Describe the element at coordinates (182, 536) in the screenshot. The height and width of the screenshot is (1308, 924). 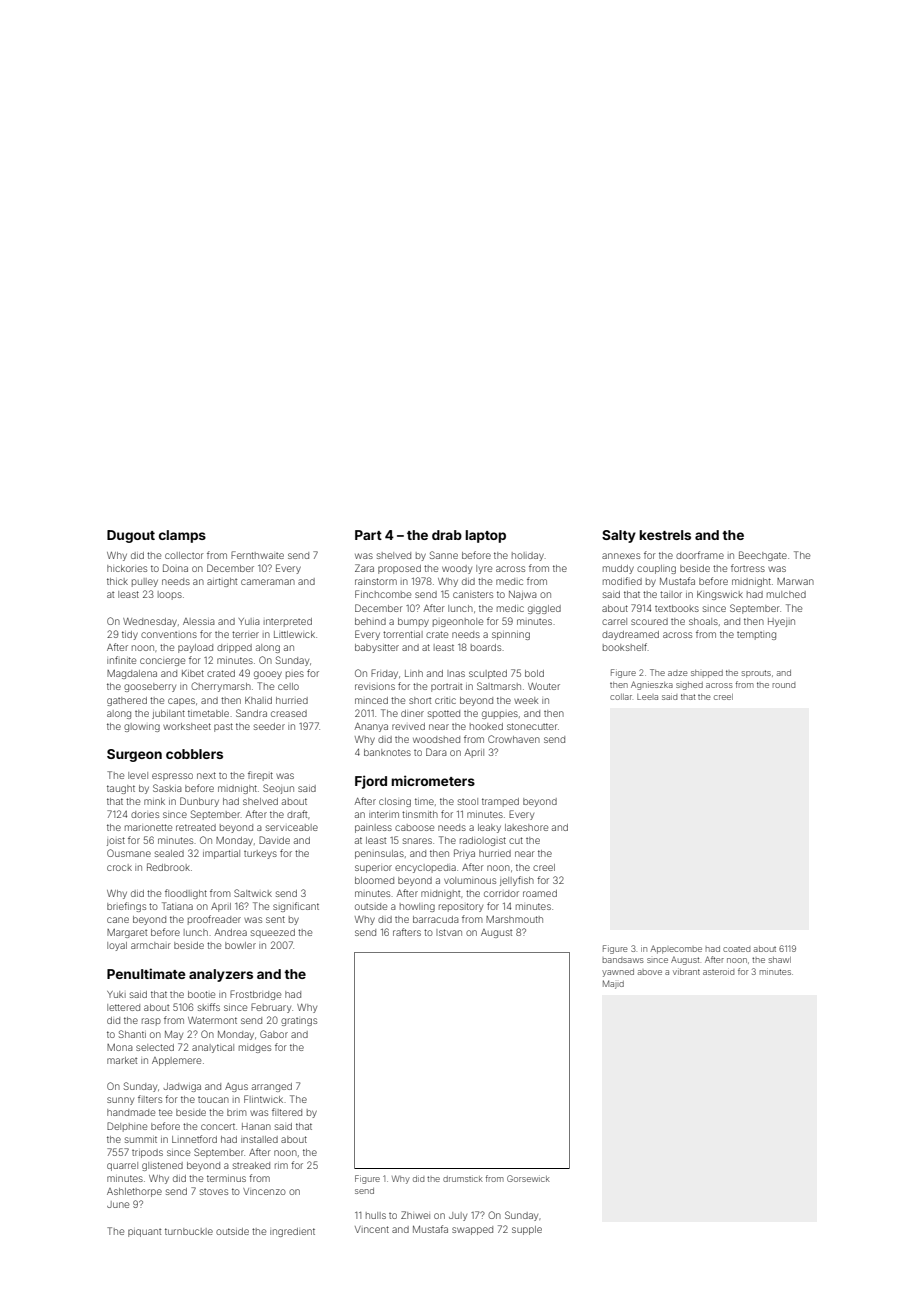
I see `clamps` at that location.
